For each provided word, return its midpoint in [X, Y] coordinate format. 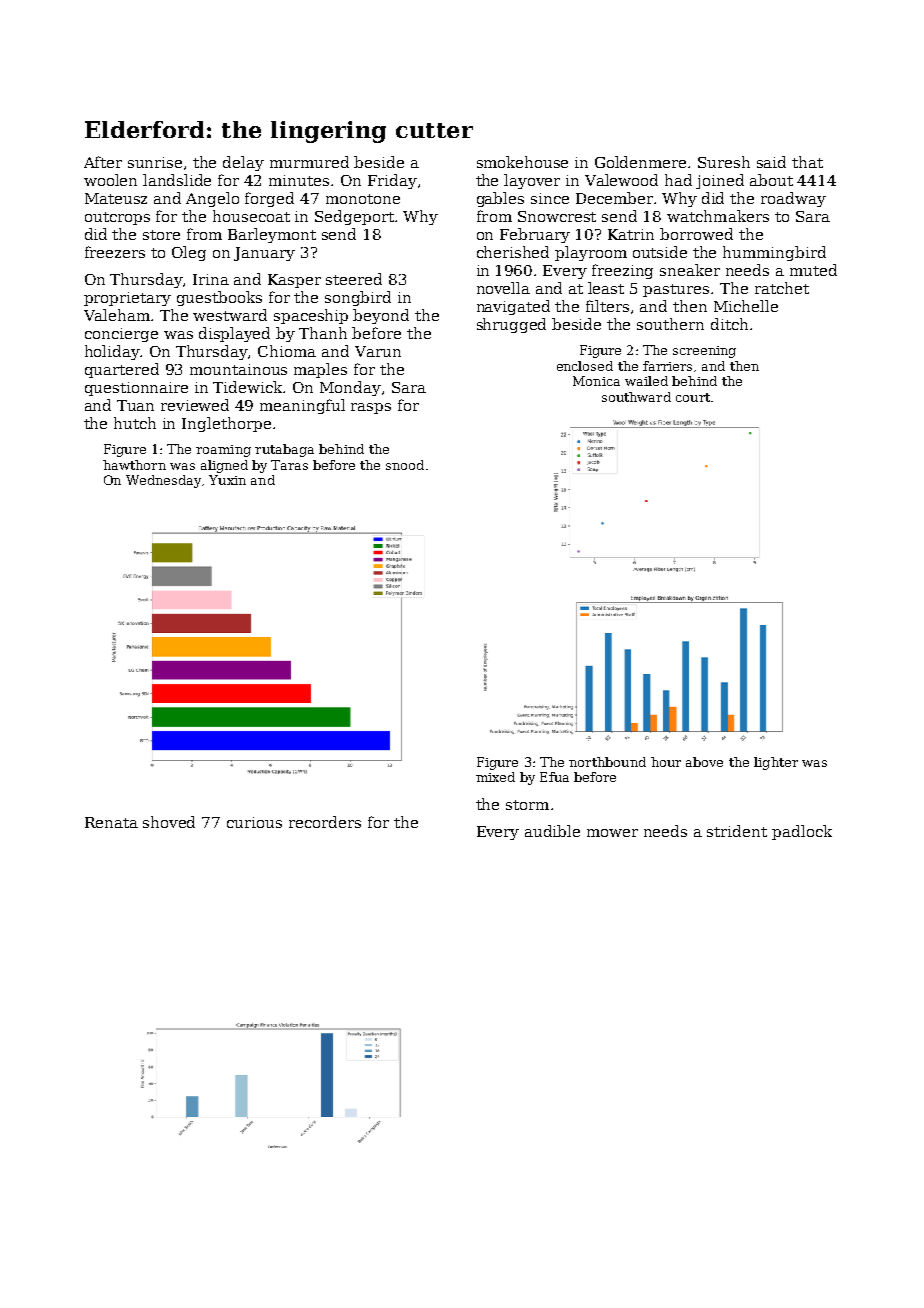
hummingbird [774, 253]
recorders [325, 822]
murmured [309, 162]
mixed [495, 777]
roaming [223, 451]
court [693, 397]
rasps [371, 408]
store [161, 235]
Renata [111, 822]
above [704, 762]
